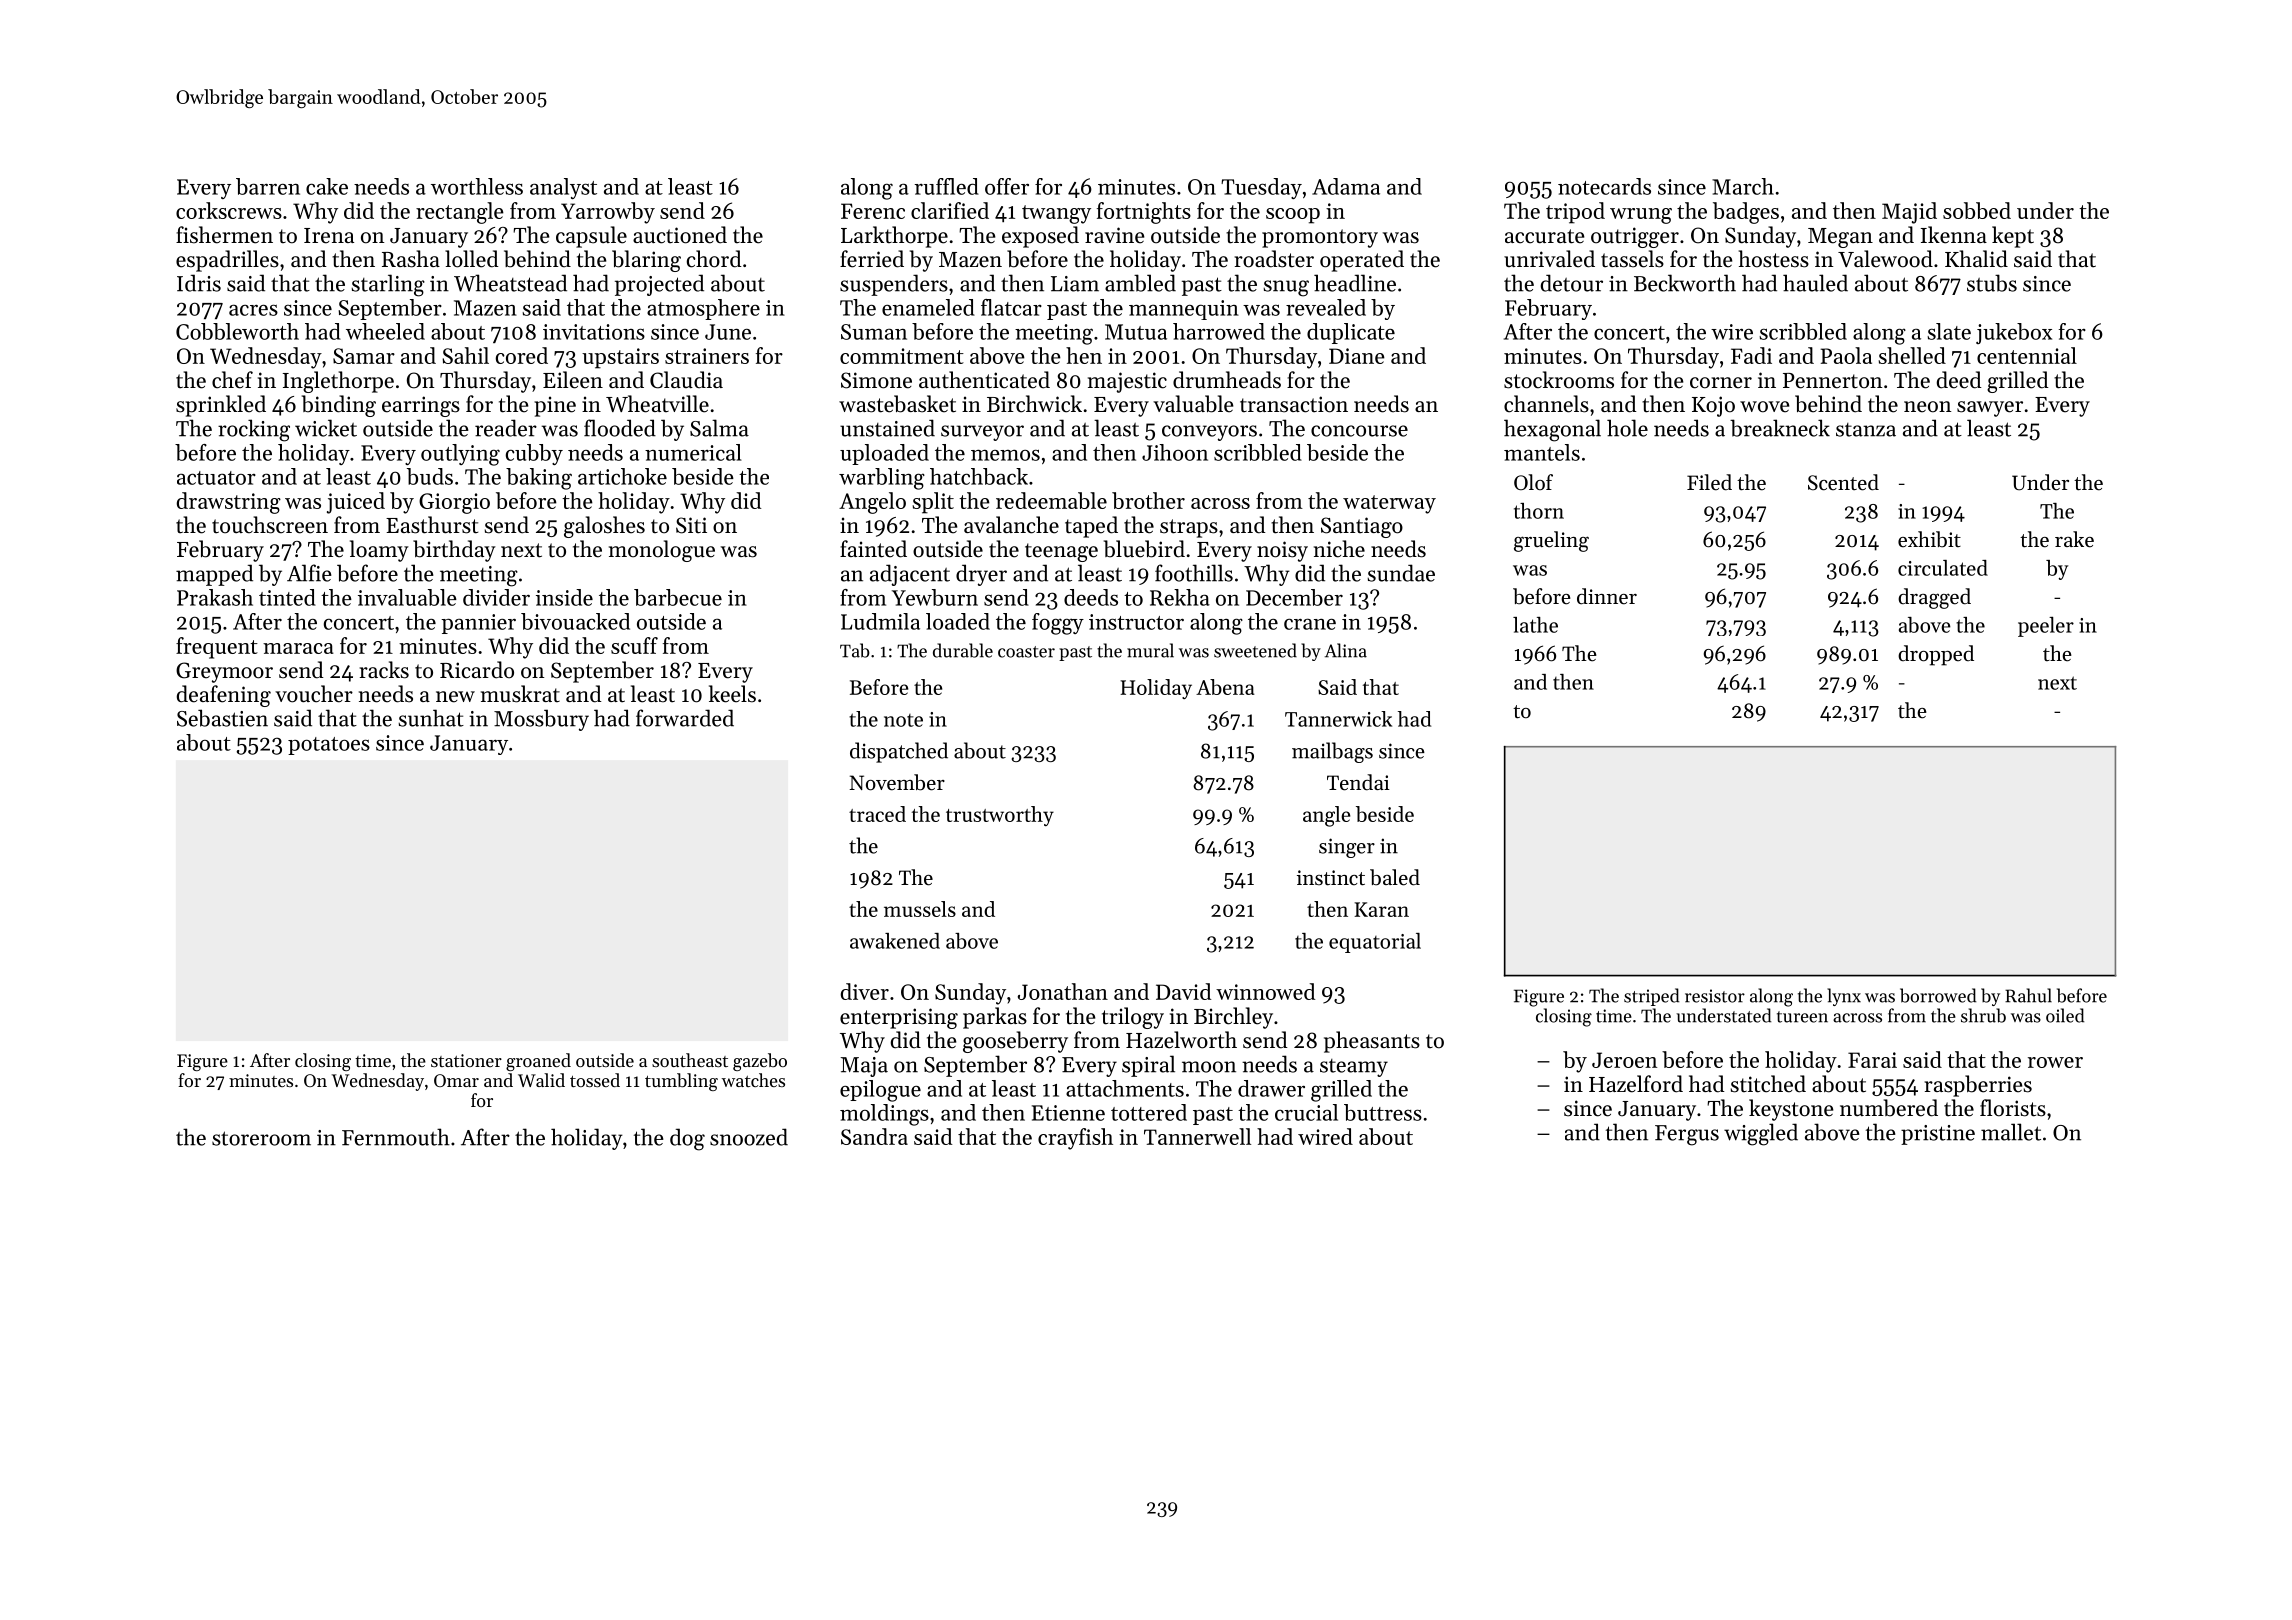 The image size is (2292, 1620). What do you see at coordinates (1294, 404) in the screenshot?
I see `transaction` at bounding box center [1294, 404].
